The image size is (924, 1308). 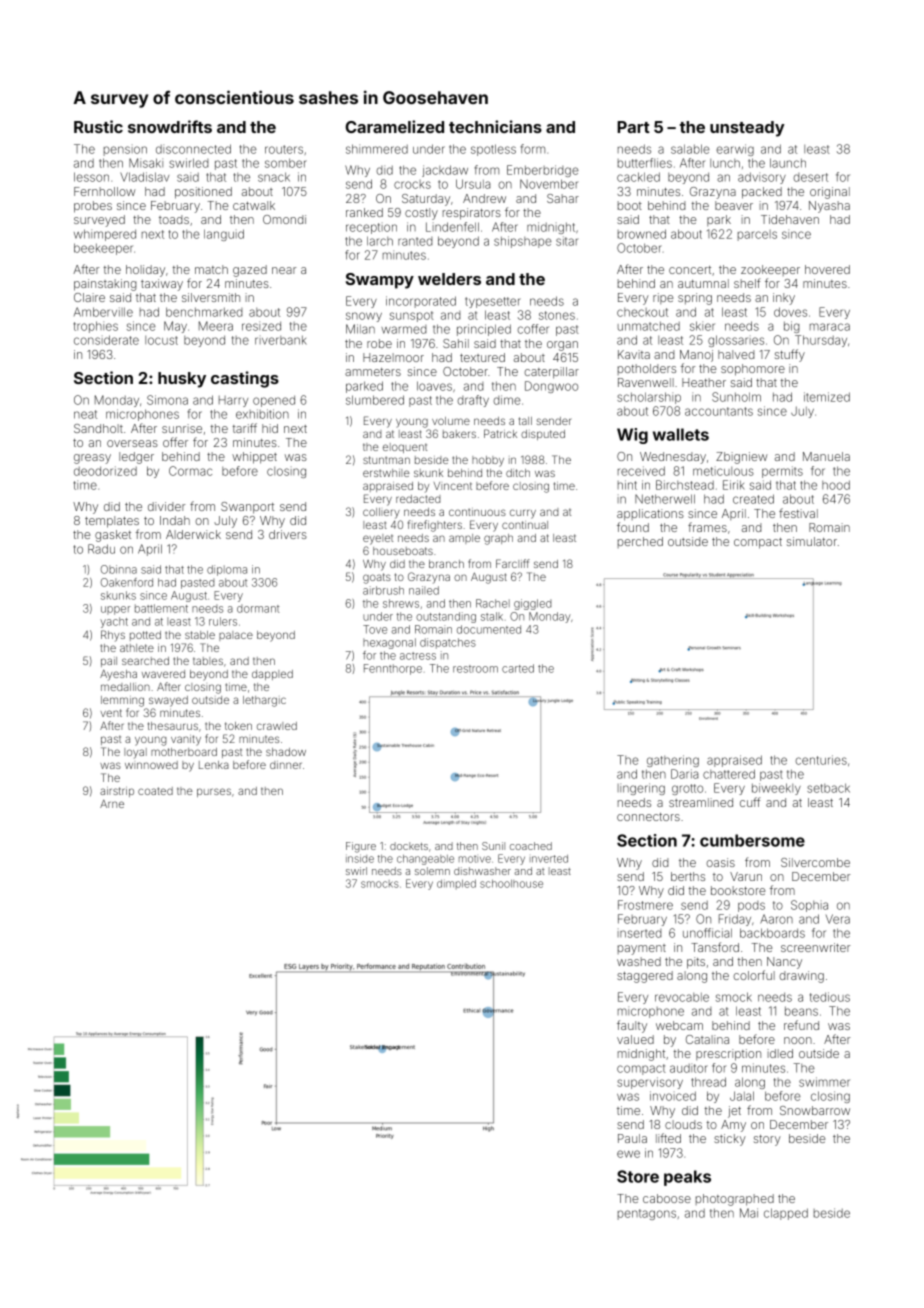 What do you see at coordinates (786, 1214) in the screenshot?
I see `clapped` at bounding box center [786, 1214].
